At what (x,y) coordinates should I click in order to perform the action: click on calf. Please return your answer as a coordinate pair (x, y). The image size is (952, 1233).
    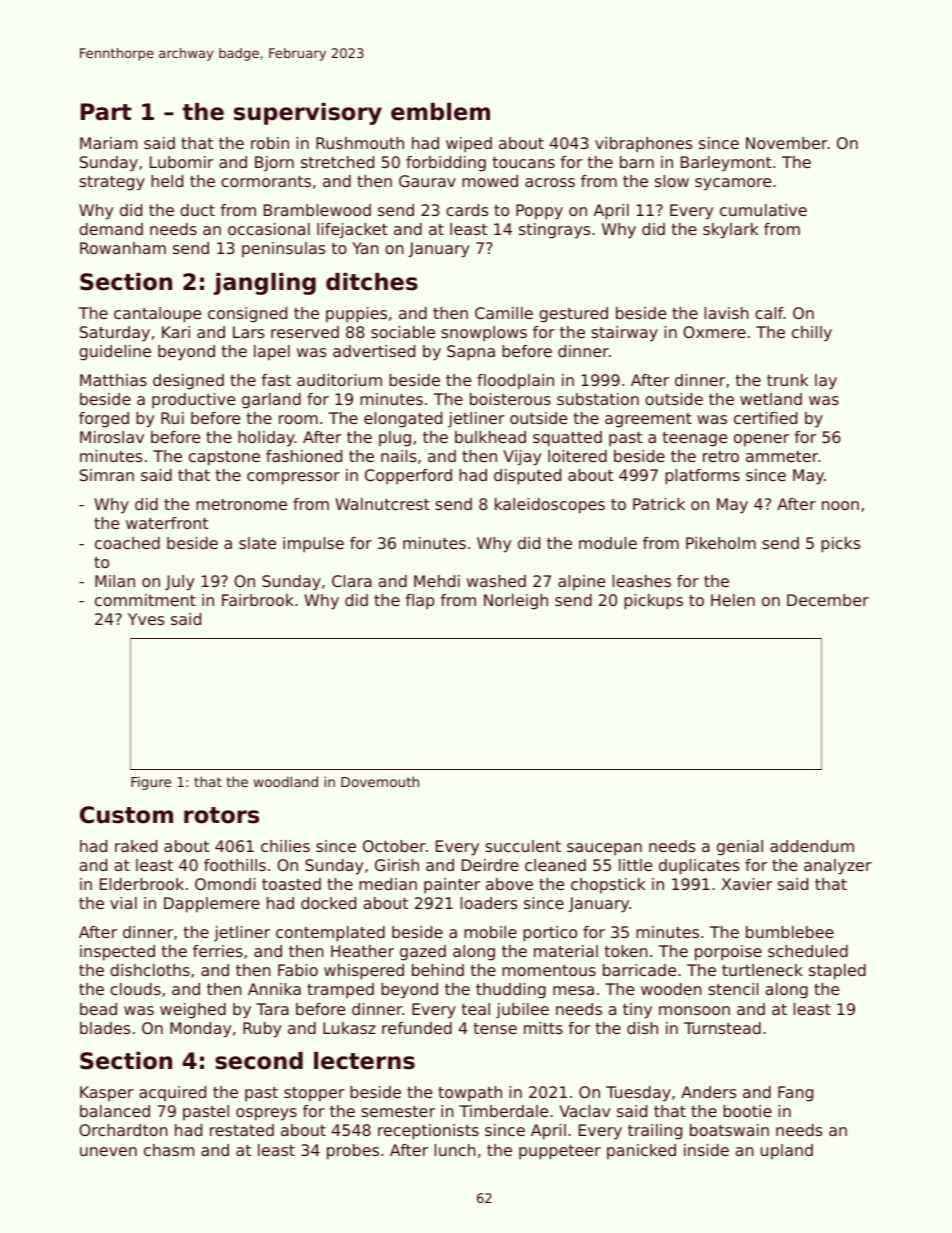
    Looking at the image, I should click on (769, 313).
